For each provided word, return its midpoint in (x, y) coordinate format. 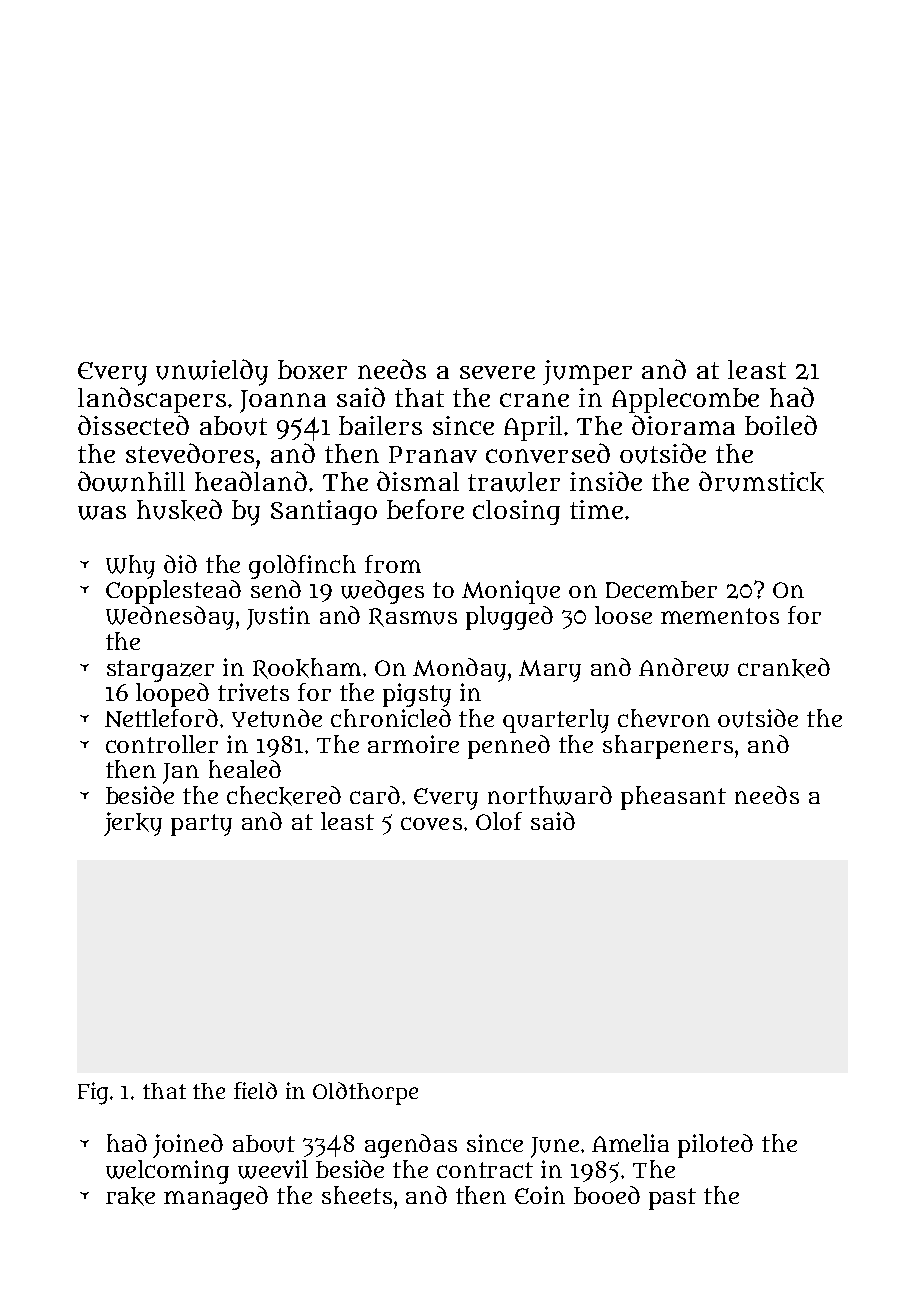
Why (130, 567)
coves (431, 823)
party (201, 825)
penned (509, 747)
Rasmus (413, 617)
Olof (499, 821)
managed (216, 1198)
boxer (312, 369)
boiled (781, 425)
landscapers (152, 400)
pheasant (673, 798)
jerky (133, 824)
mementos (720, 616)
